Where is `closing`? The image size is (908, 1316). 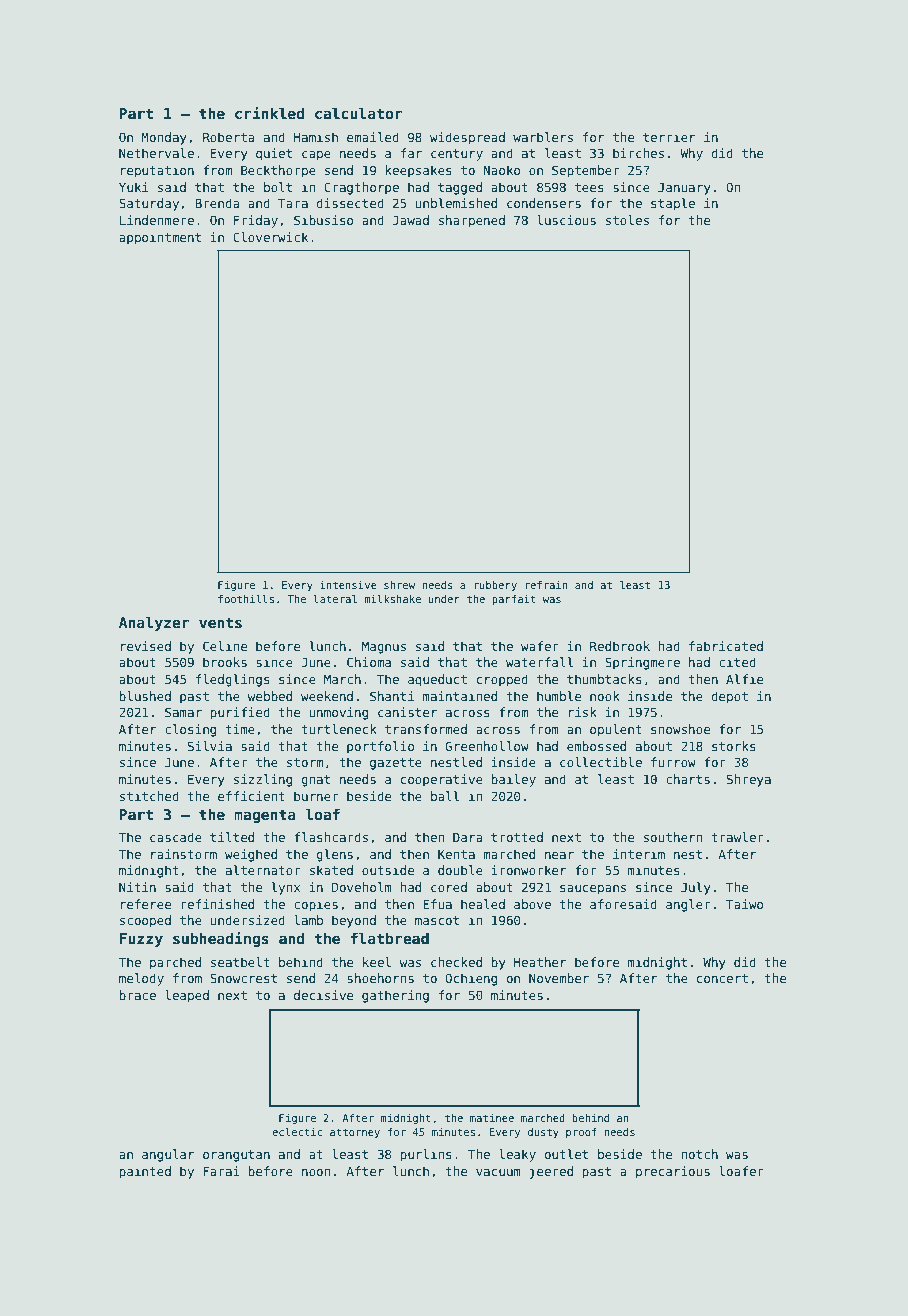
closing is located at coordinates (190, 730).
